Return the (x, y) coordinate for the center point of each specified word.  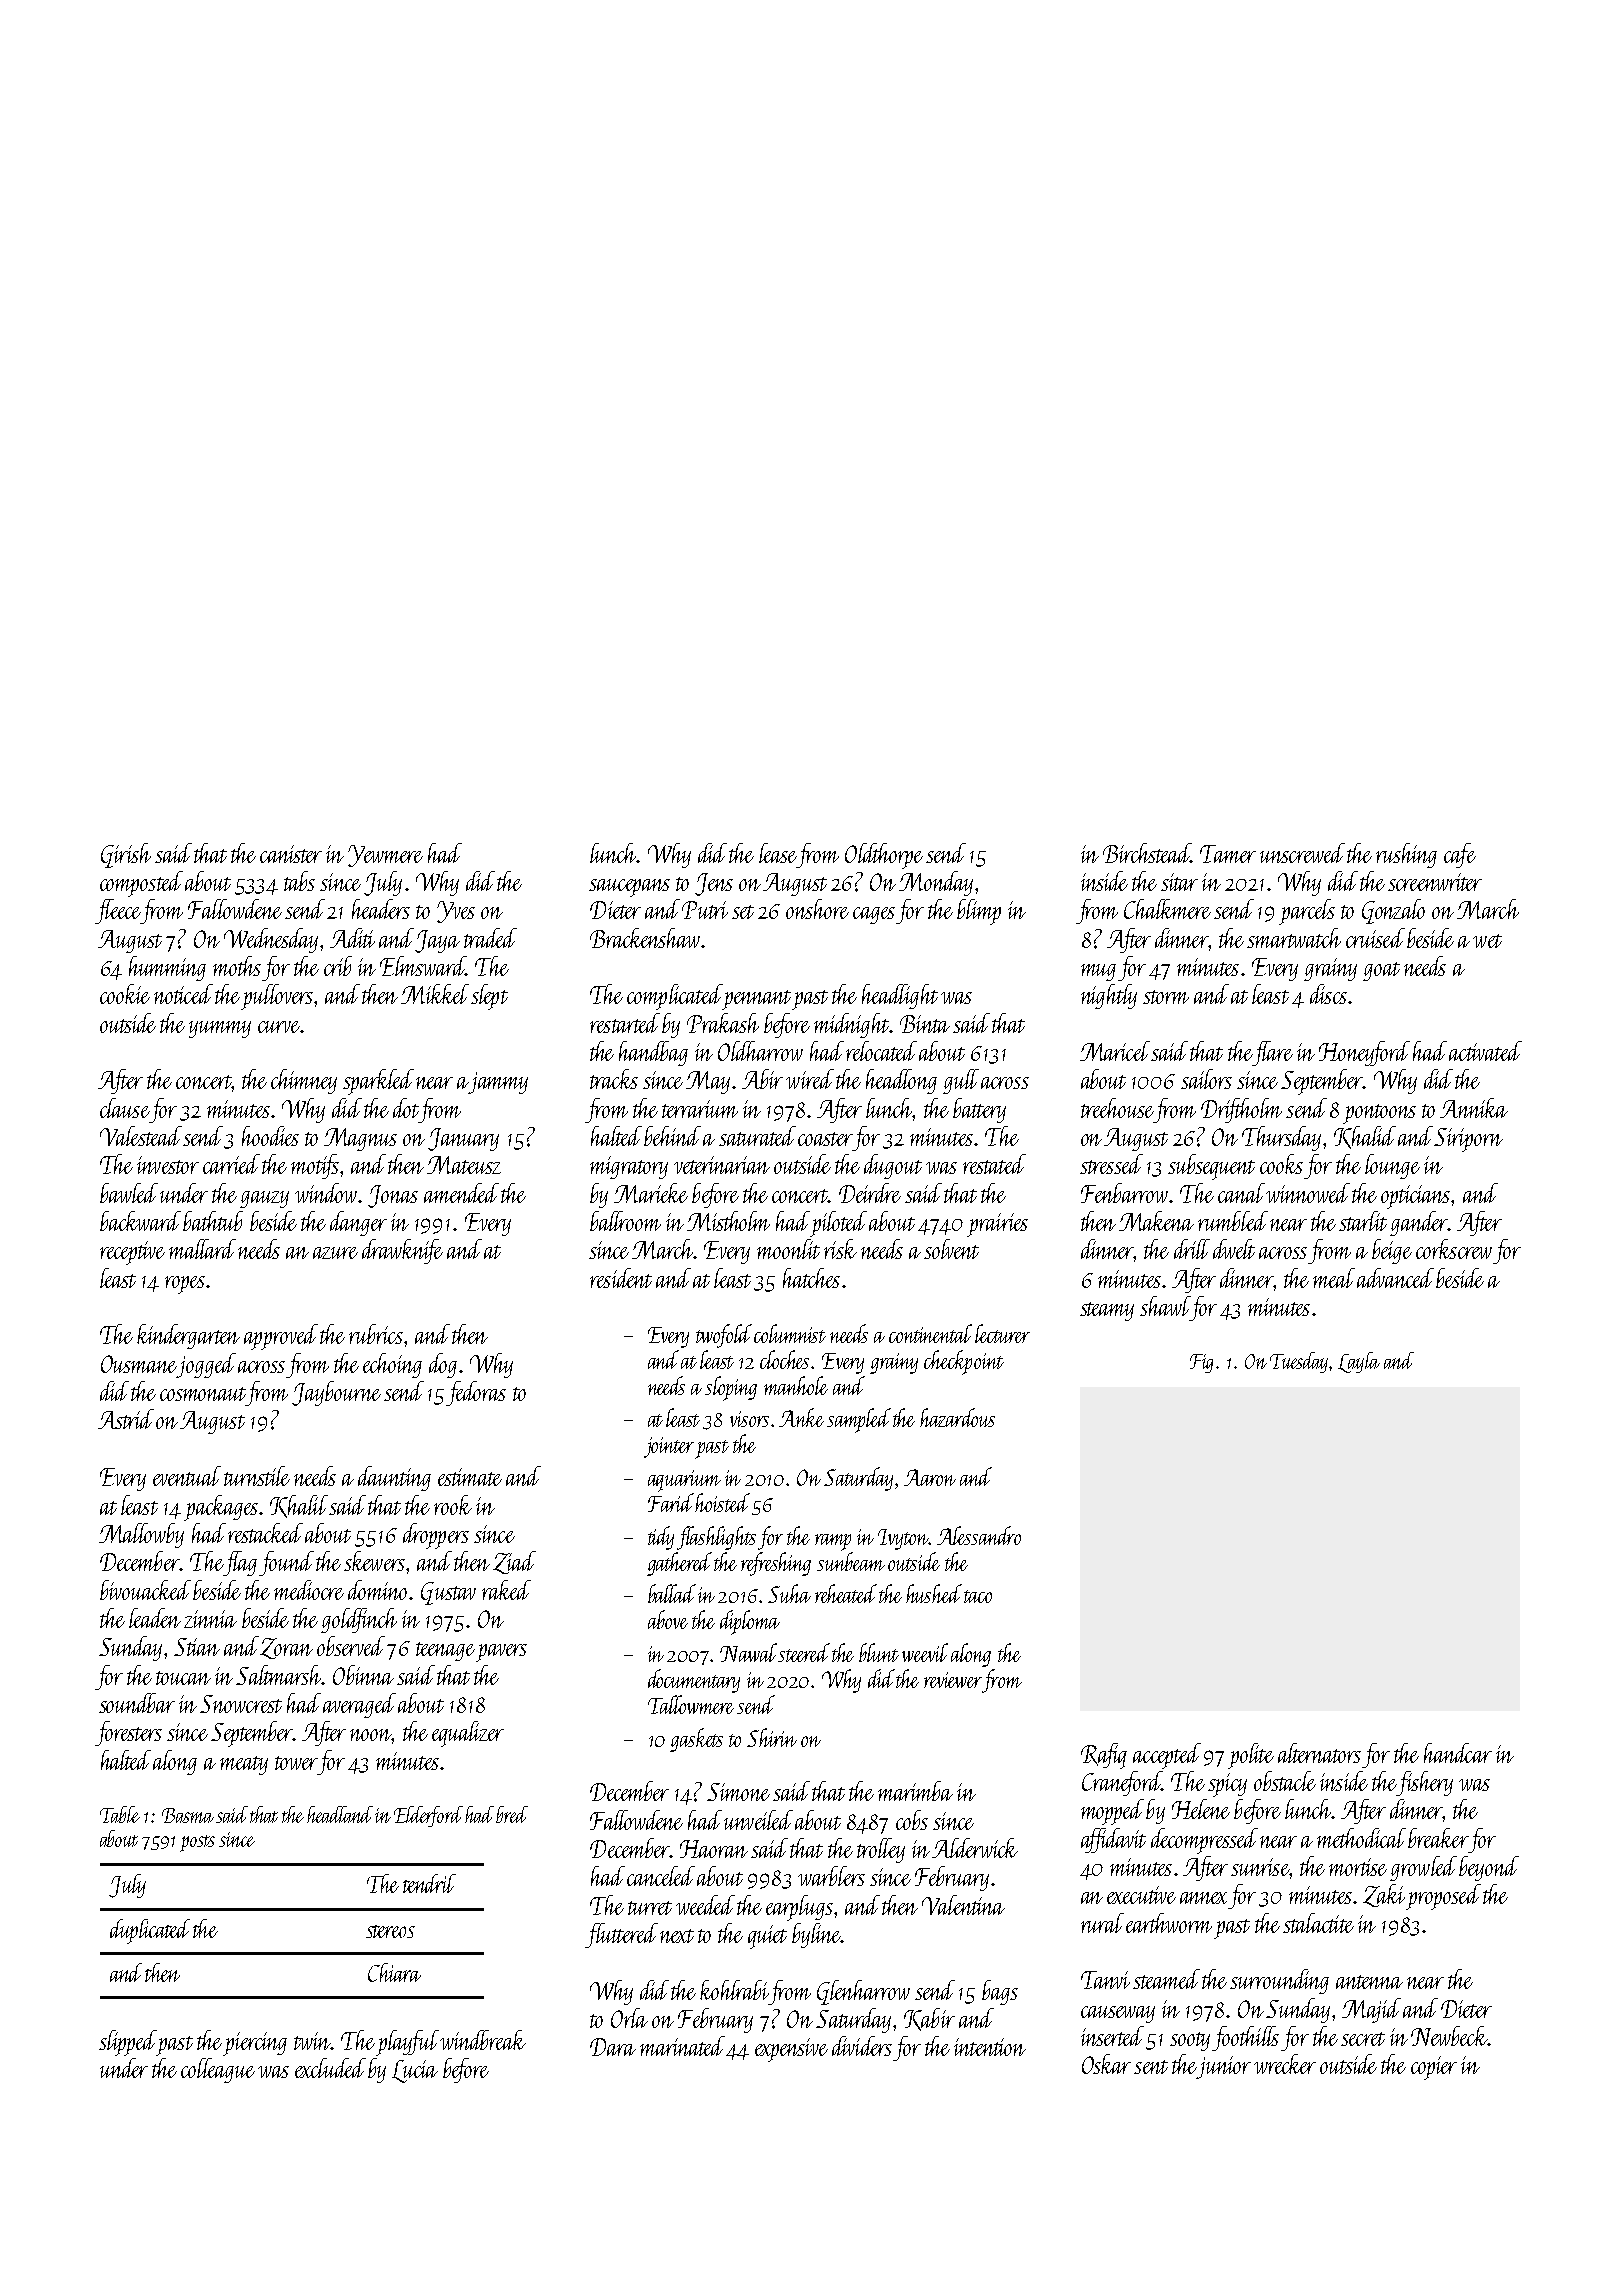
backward (140, 1221)
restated (994, 1164)
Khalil (299, 1506)
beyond (1489, 1868)
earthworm (1169, 1923)
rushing (1406, 855)
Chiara (394, 1972)
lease (778, 853)
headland (340, 1814)
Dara (613, 2047)
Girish (126, 855)
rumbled (1233, 1221)
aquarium (684, 1481)
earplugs (799, 1908)
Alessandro (979, 1535)
